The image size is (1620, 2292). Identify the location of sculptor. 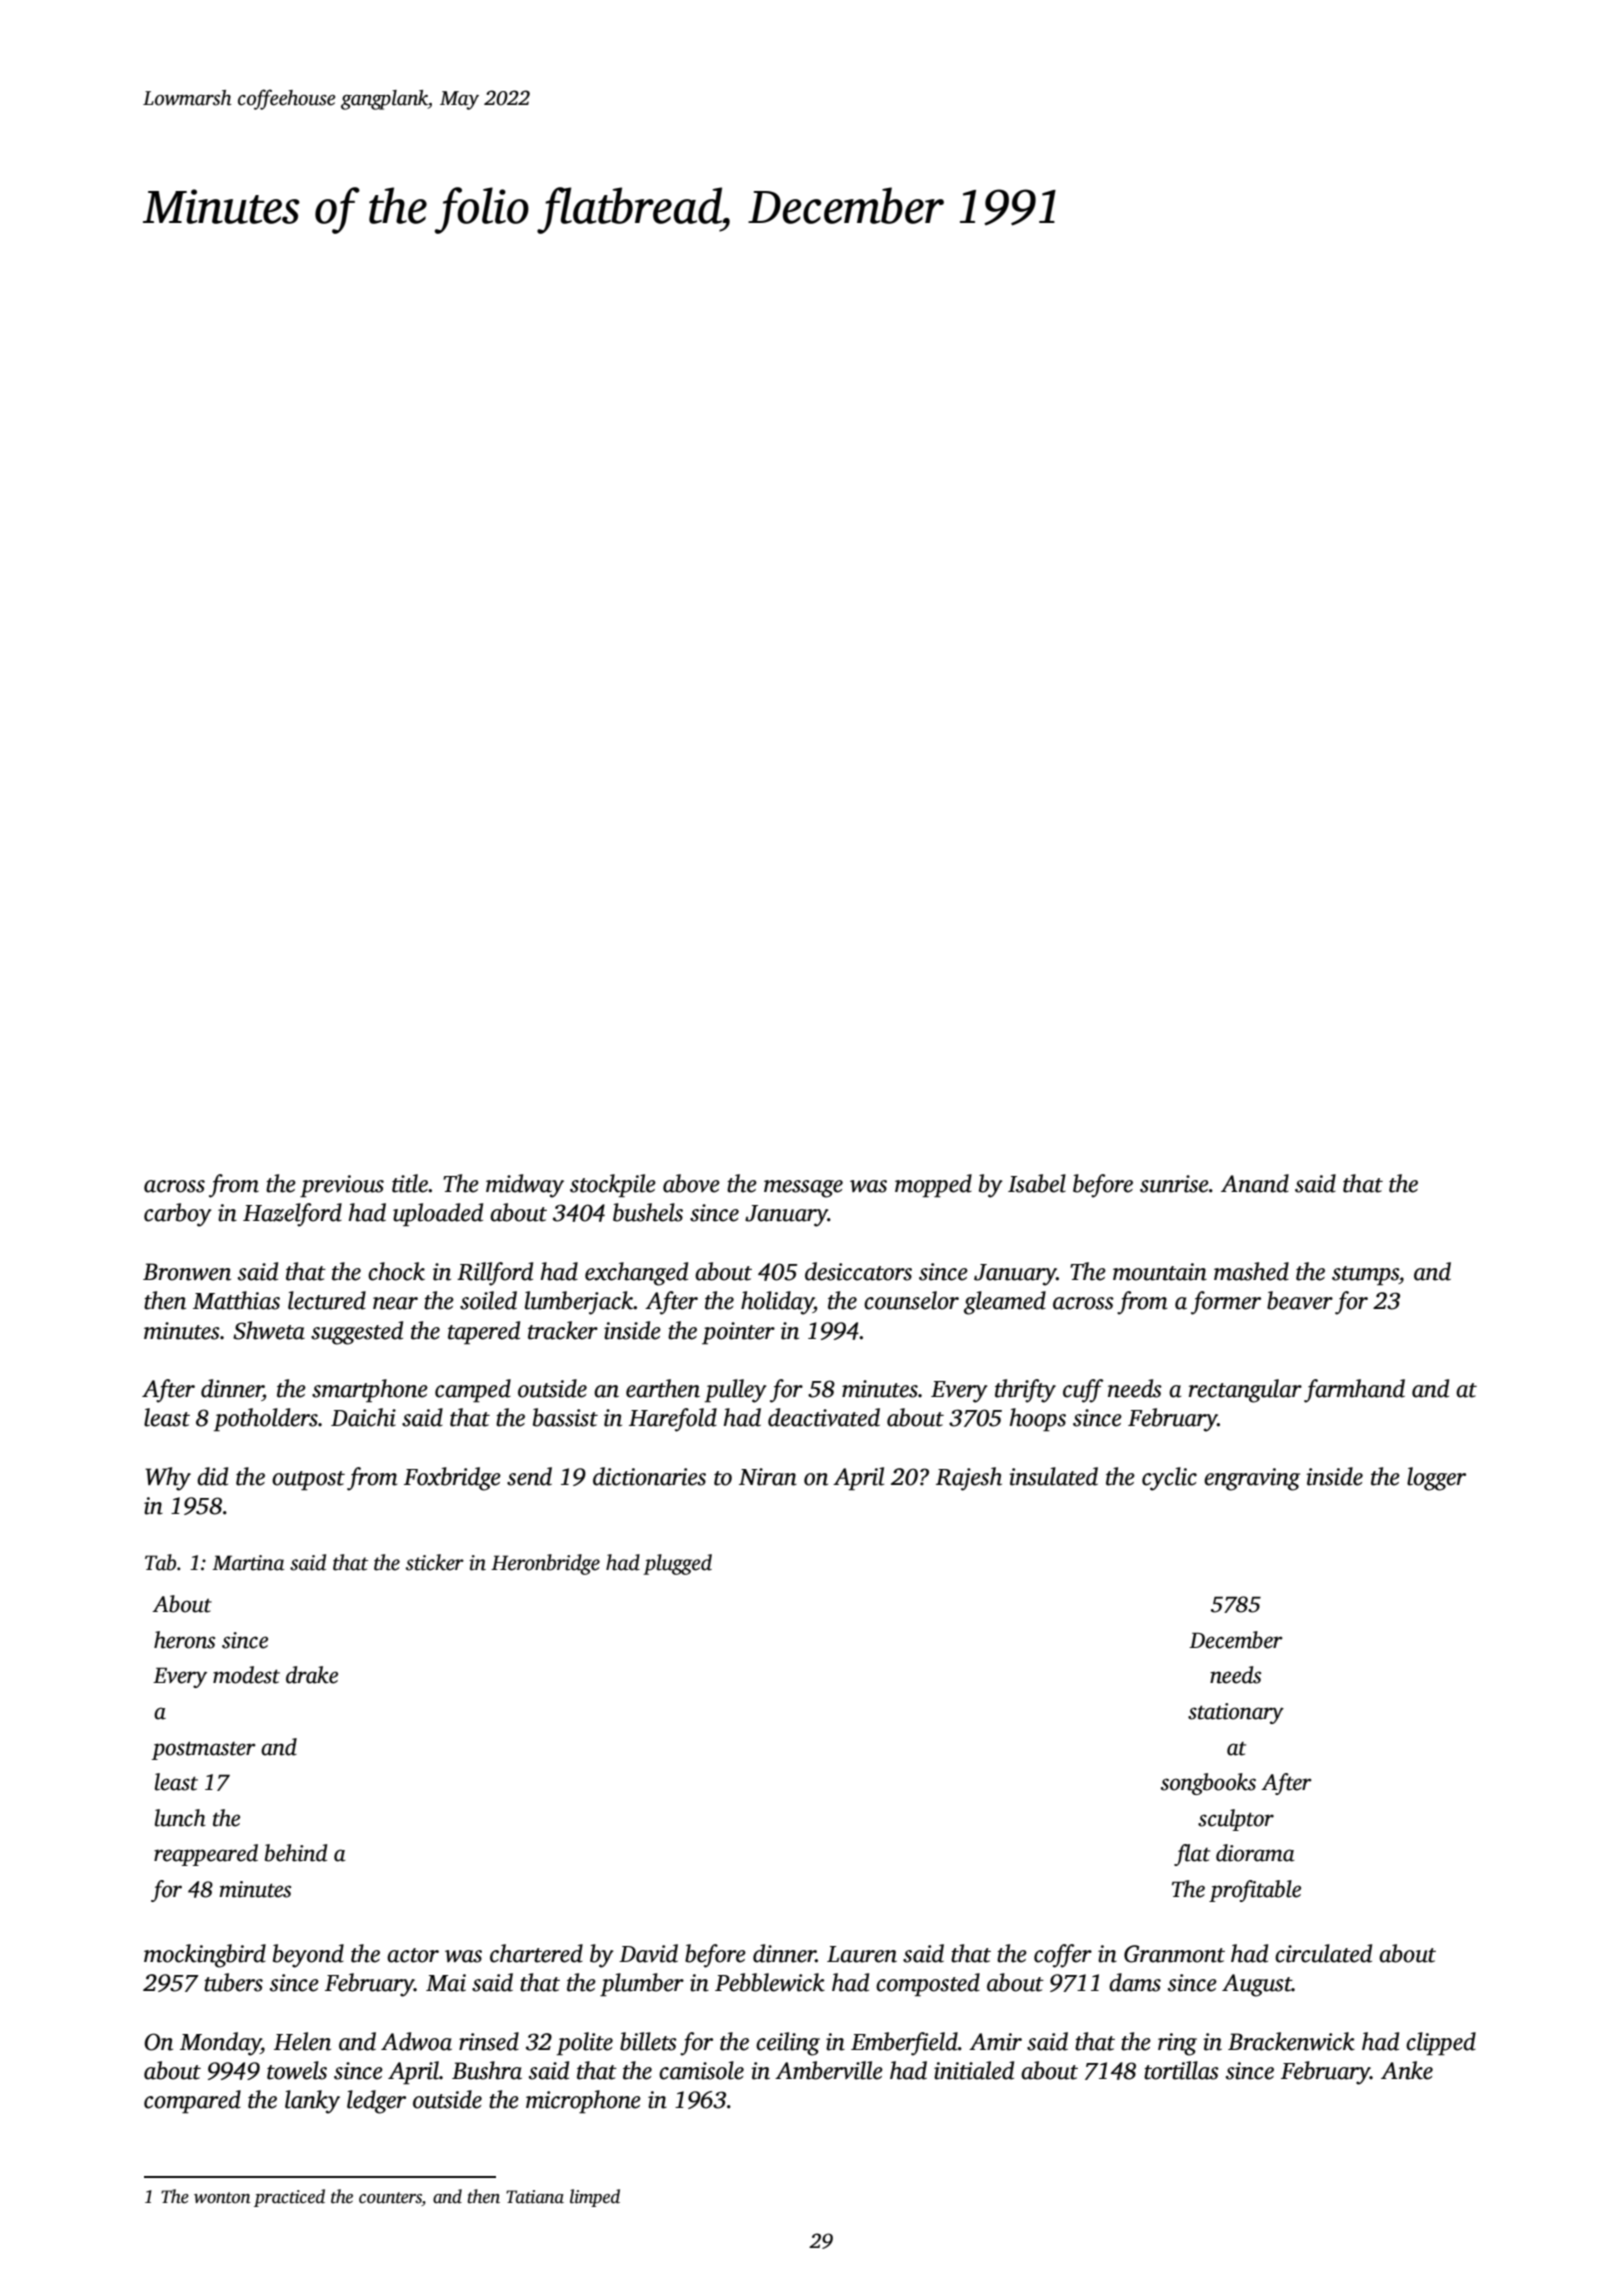
(1236, 1820).
